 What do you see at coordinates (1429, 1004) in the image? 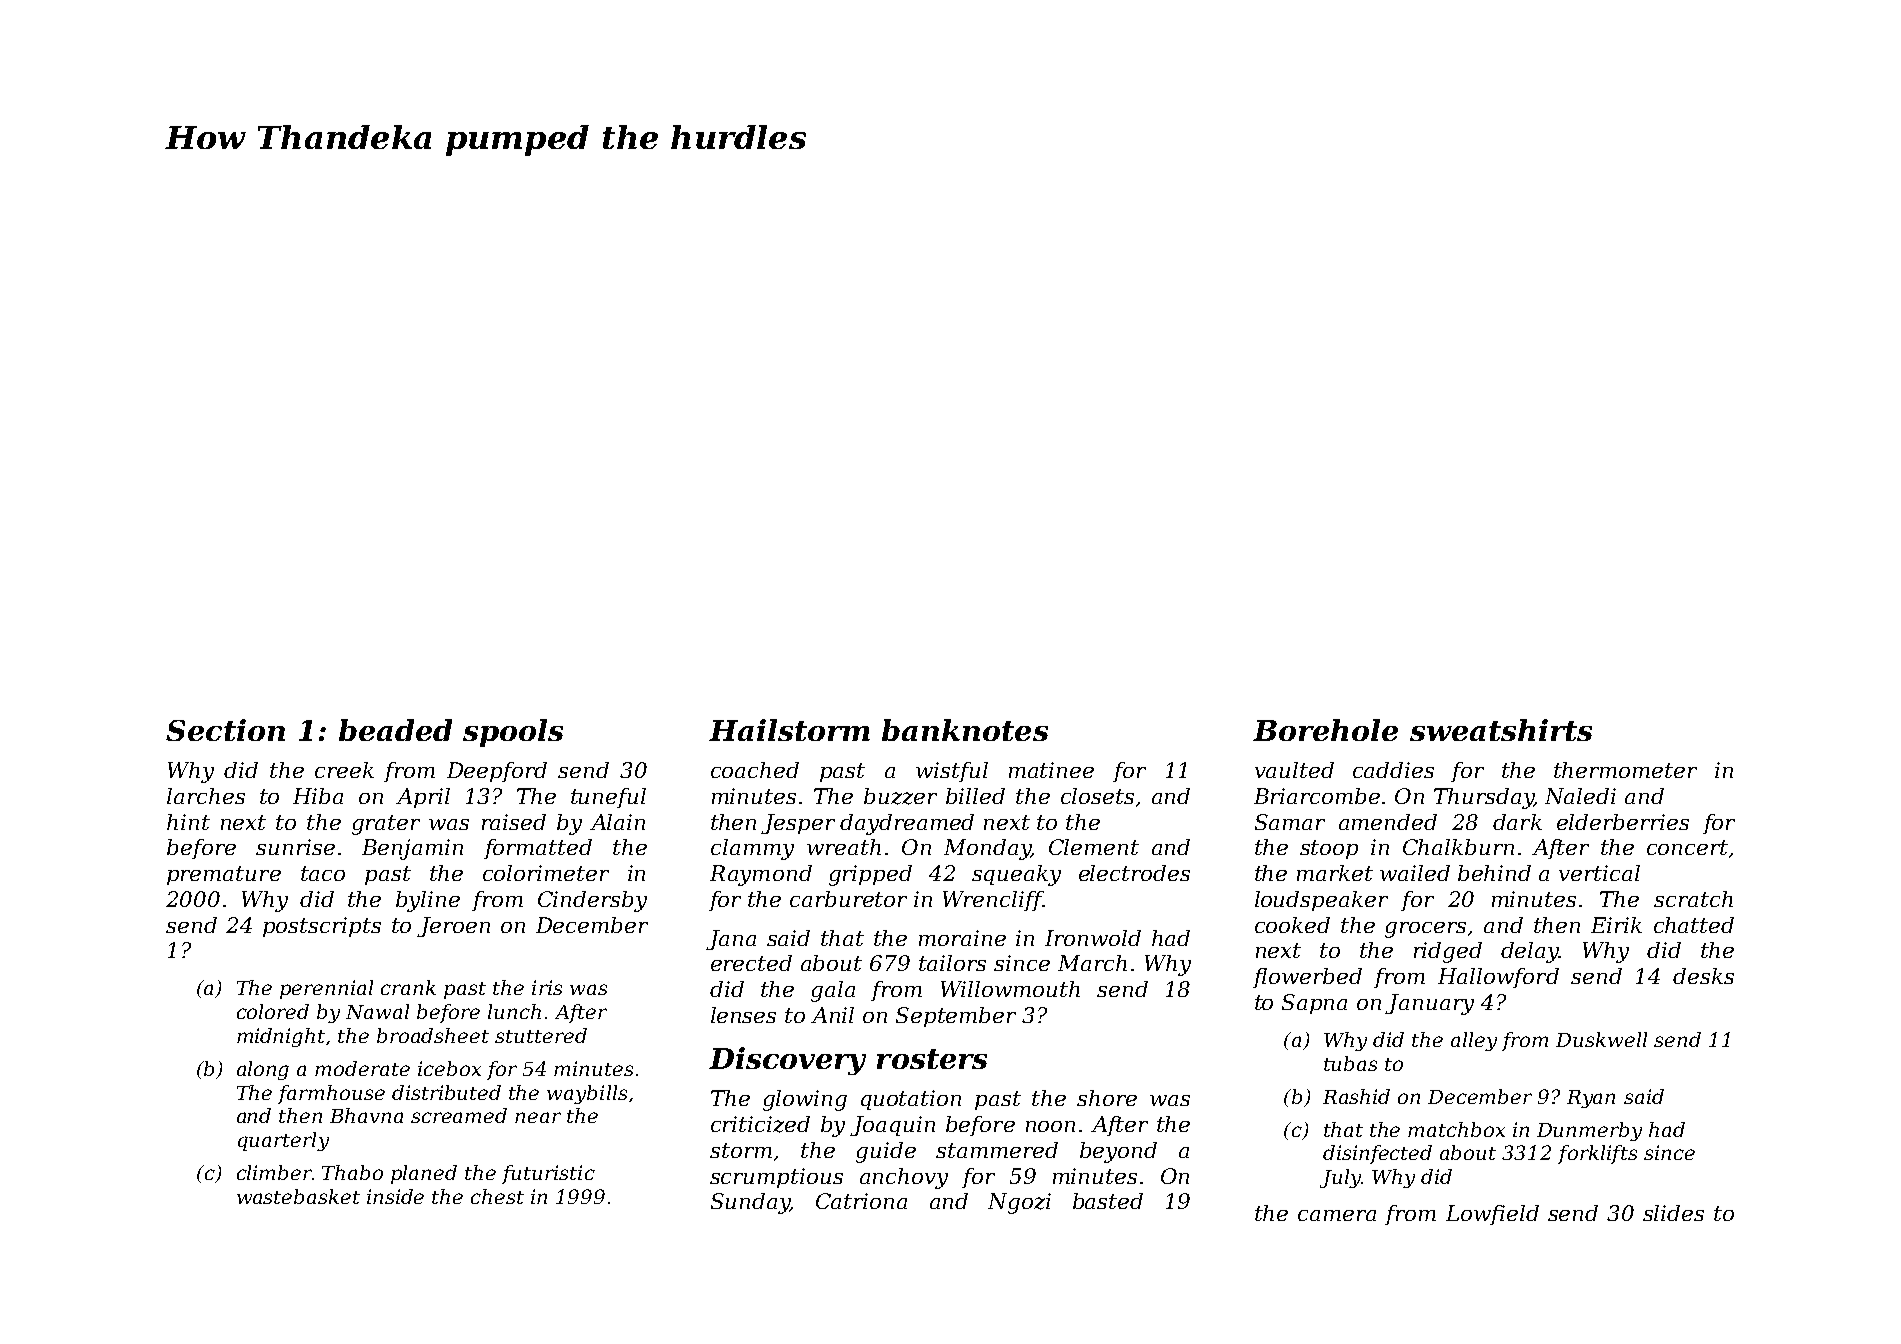
I see `January` at bounding box center [1429, 1004].
